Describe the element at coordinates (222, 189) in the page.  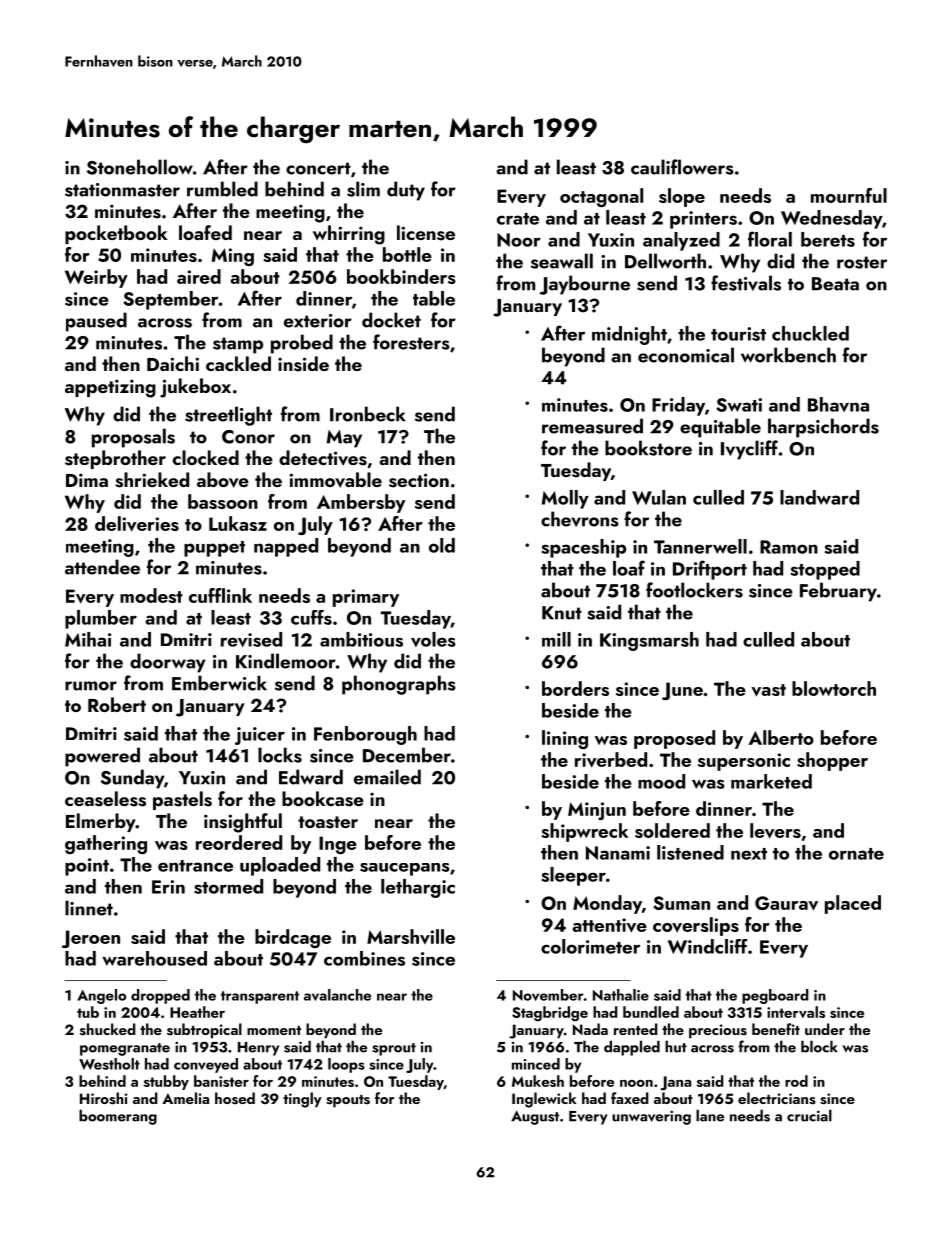
I see `rumbled` at that location.
